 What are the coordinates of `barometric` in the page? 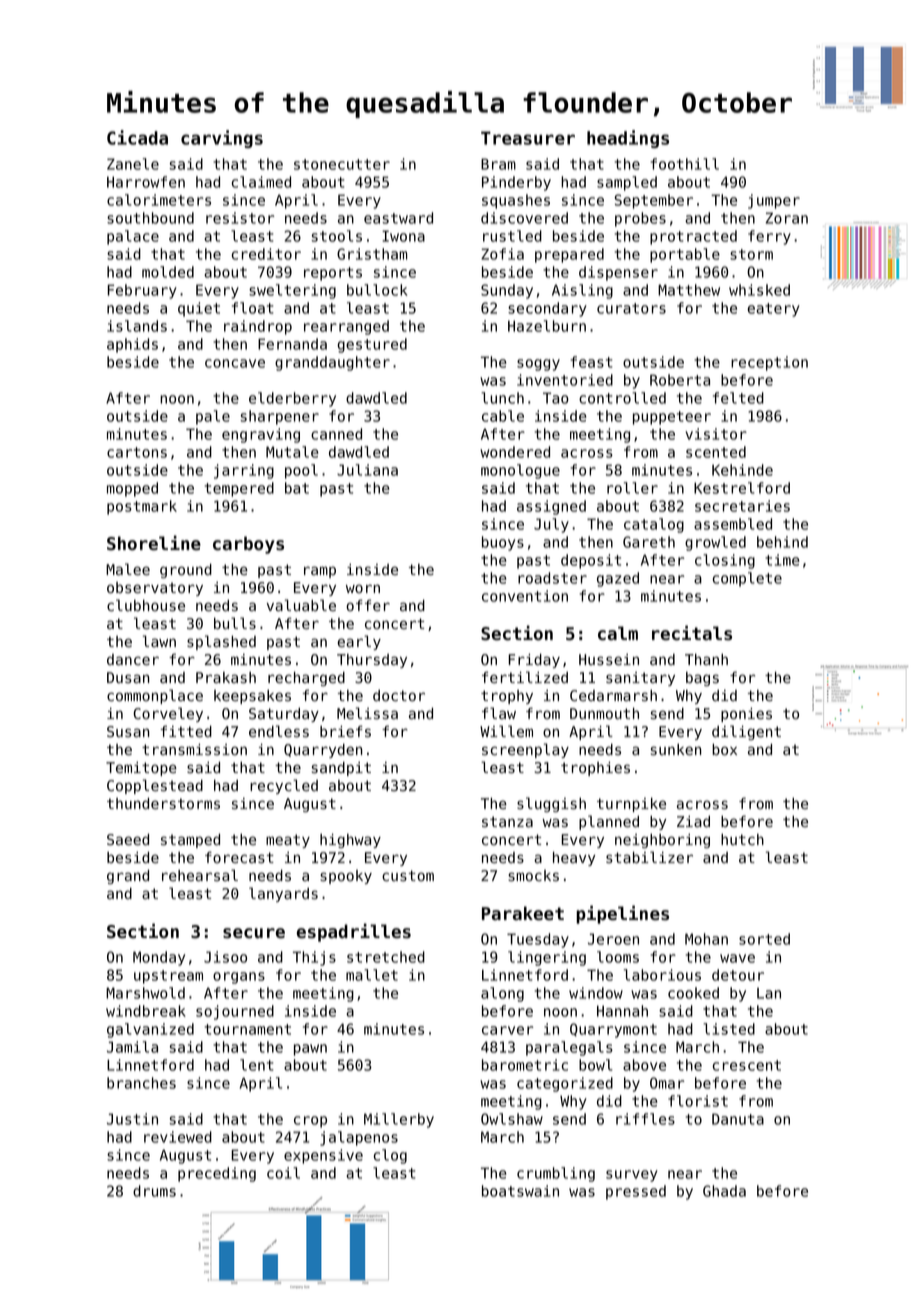 It's located at (525, 1065).
